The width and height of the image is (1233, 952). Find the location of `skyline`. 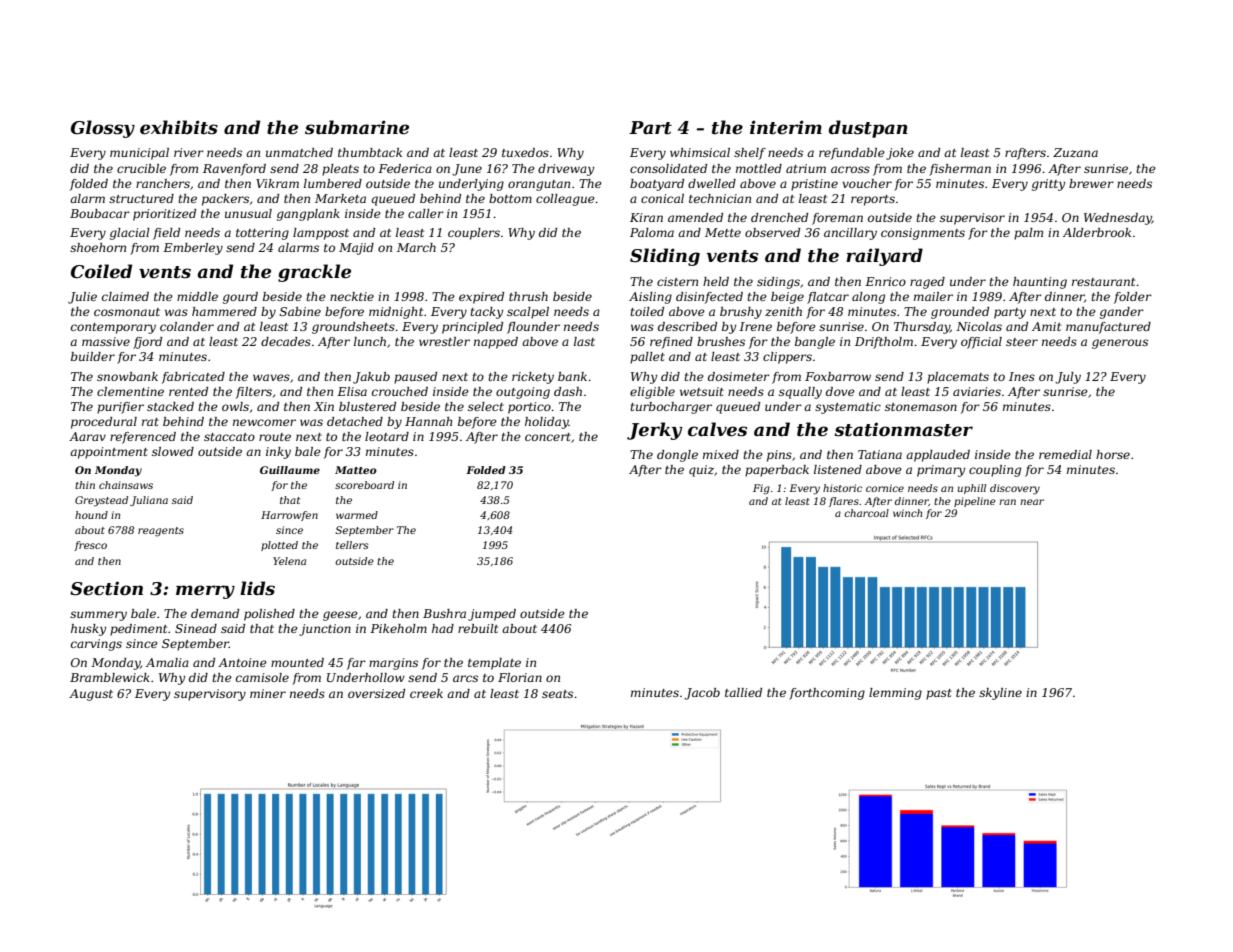

skyline is located at coordinates (1000, 694).
